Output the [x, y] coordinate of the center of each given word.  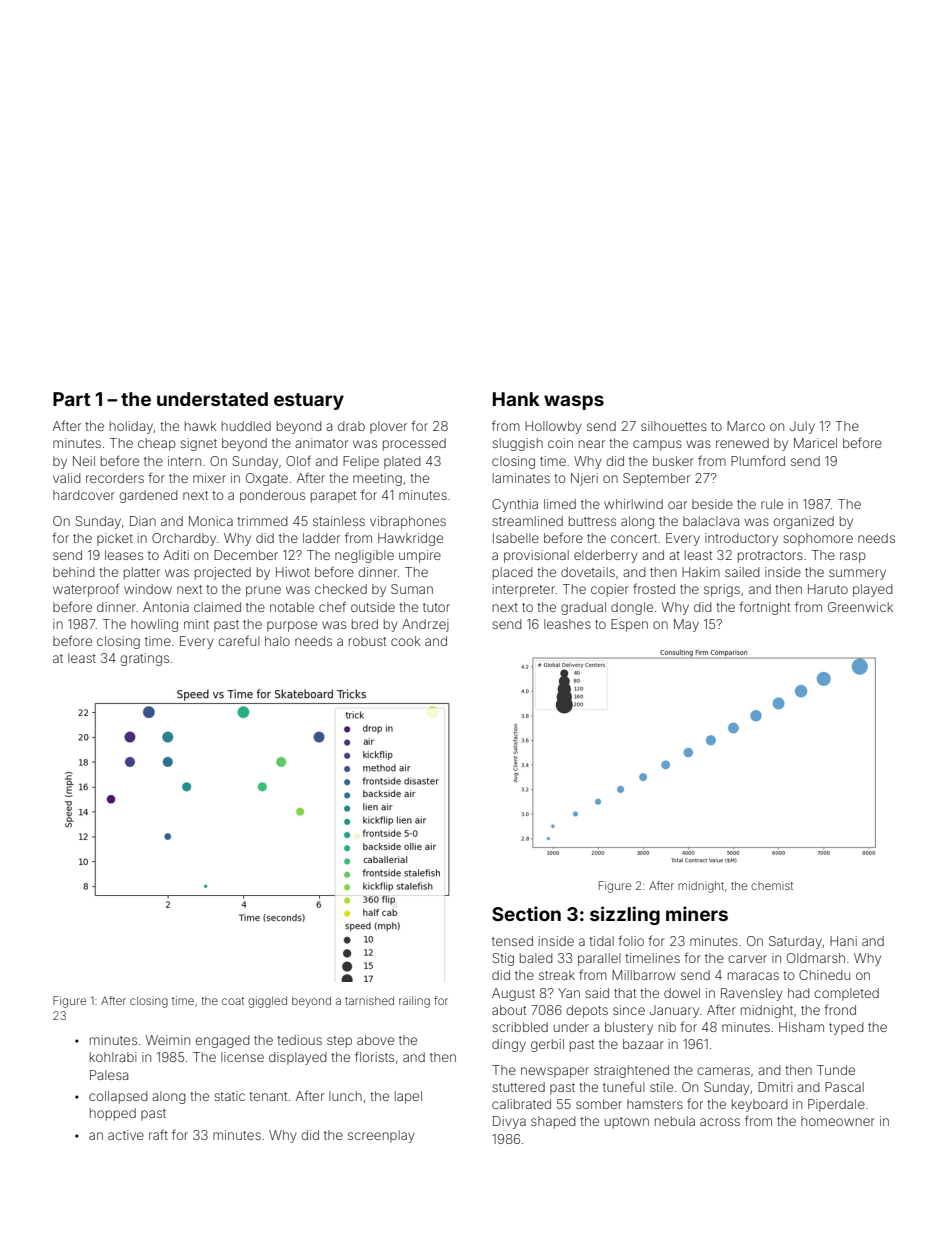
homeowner [838, 1121]
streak [557, 975]
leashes [567, 624]
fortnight [764, 608]
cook [406, 641]
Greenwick [860, 607]
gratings [144, 659]
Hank [516, 399]
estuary [309, 401]
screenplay [381, 1136]
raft [158, 1134]
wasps [574, 402]
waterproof [86, 590]
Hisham [801, 1027]
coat [233, 1001]
